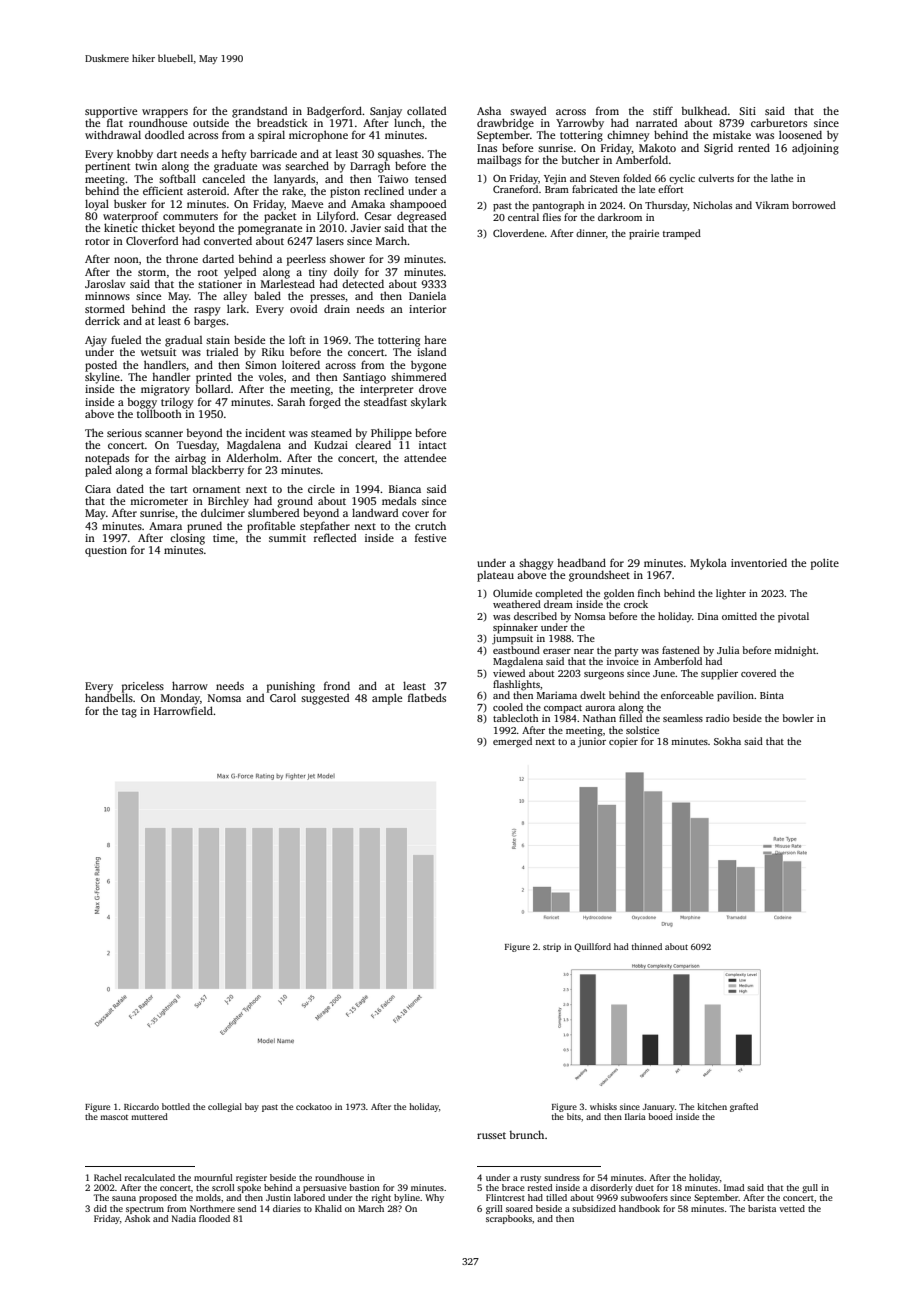 The width and height of the screenshot is (924, 1308). What do you see at coordinates (328, 1208) in the screenshot?
I see `Khalid` at bounding box center [328, 1208].
